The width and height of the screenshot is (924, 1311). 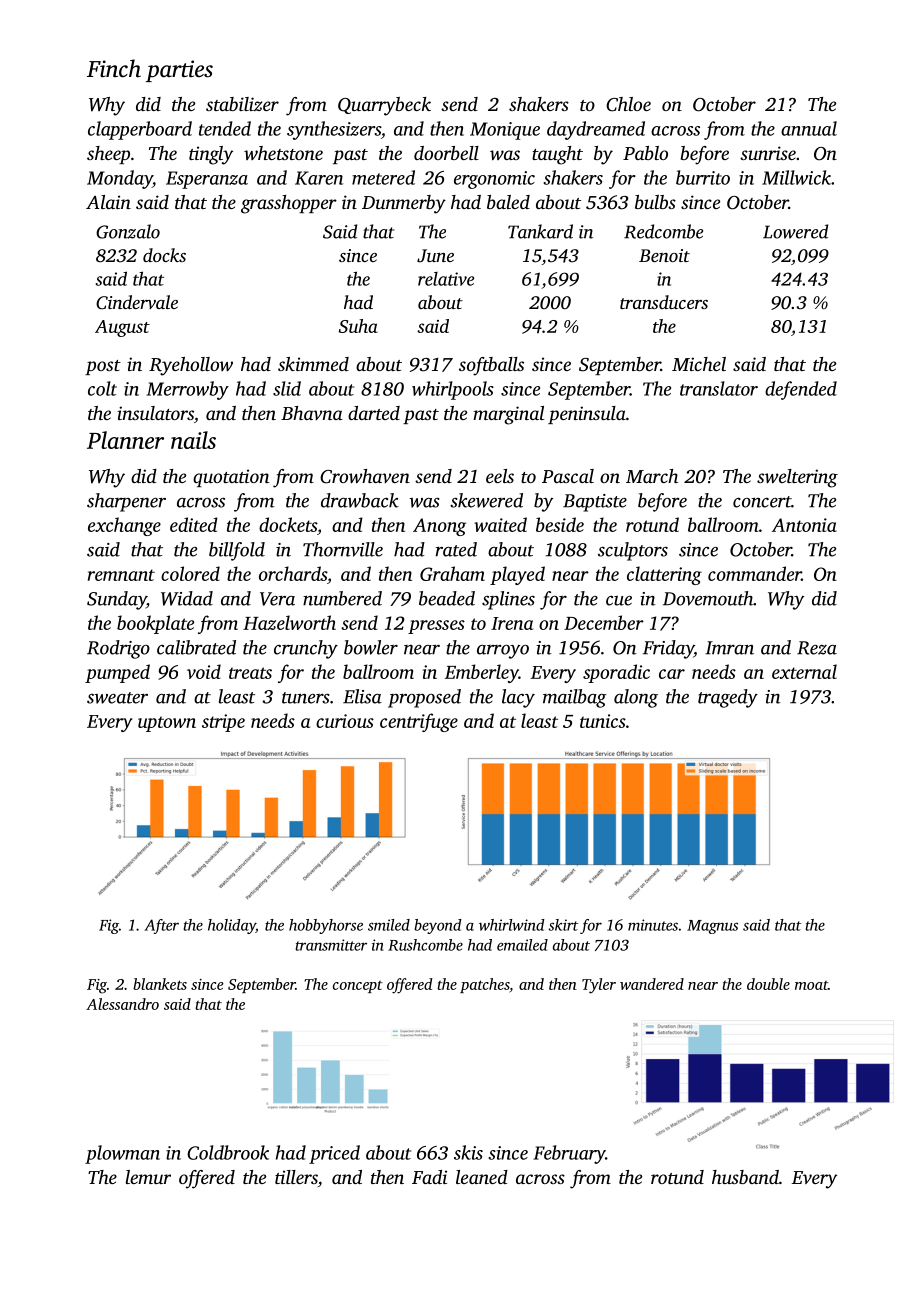 What do you see at coordinates (762, 502) in the screenshot?
I see `concert` at bounding box center [762, 502].
